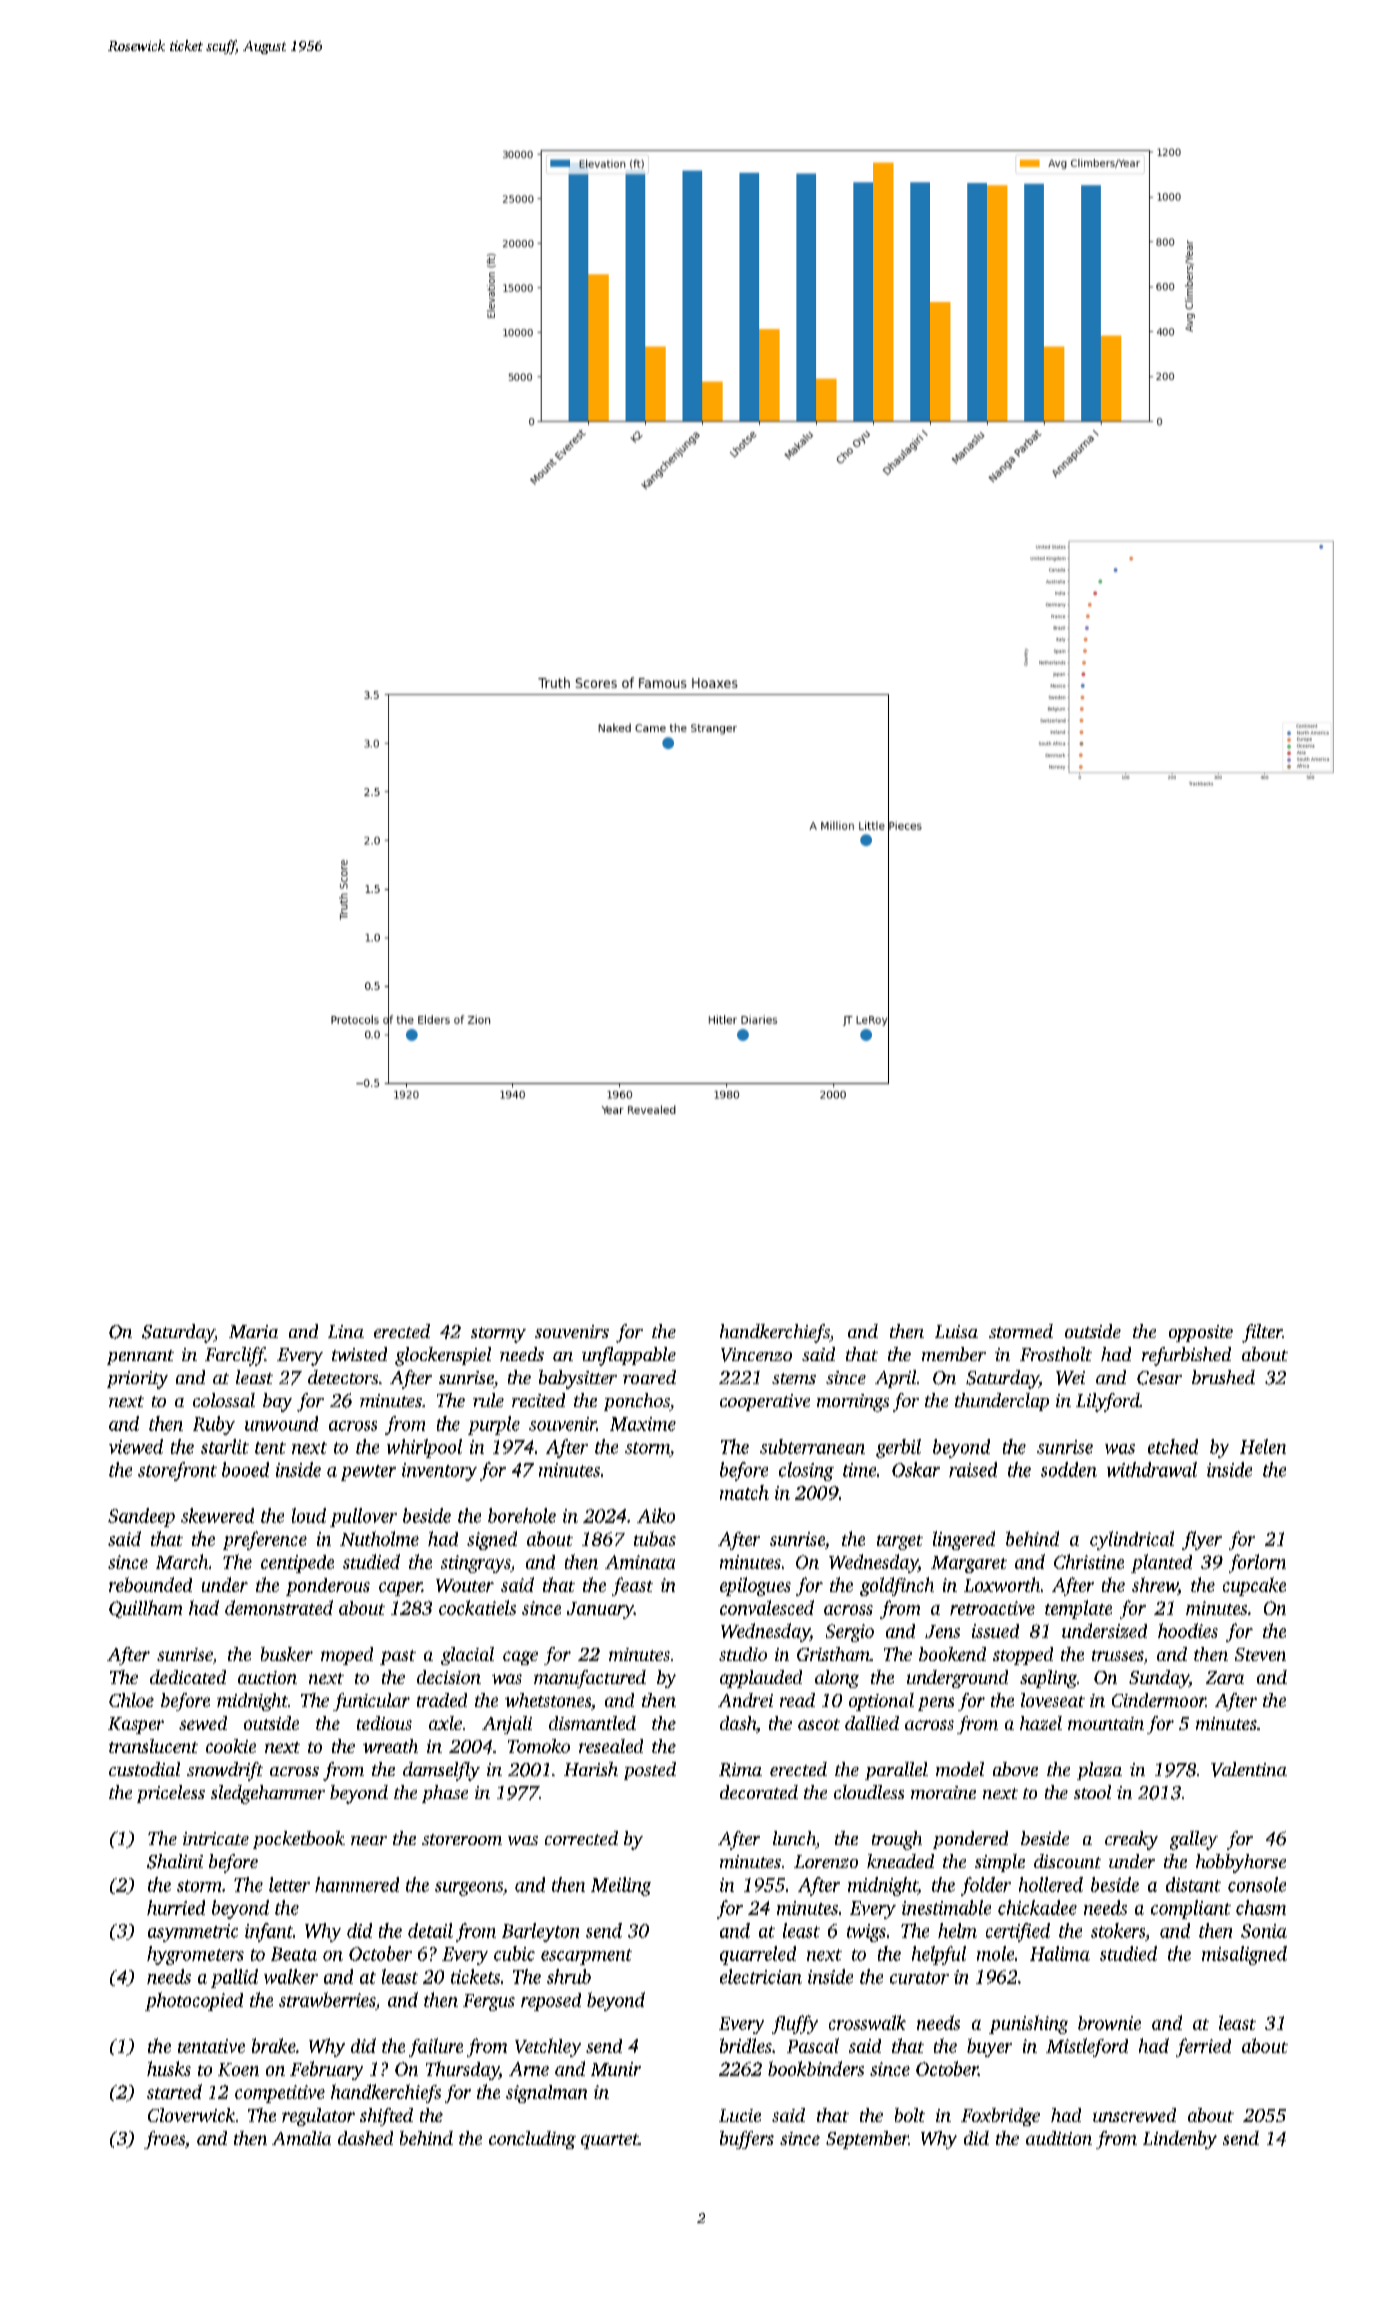 This page has height=2297, width=1395. What do you see at coordinates (1263, 1446) in the page?
I see `Helen` at bounding box center [1263, 1446].
